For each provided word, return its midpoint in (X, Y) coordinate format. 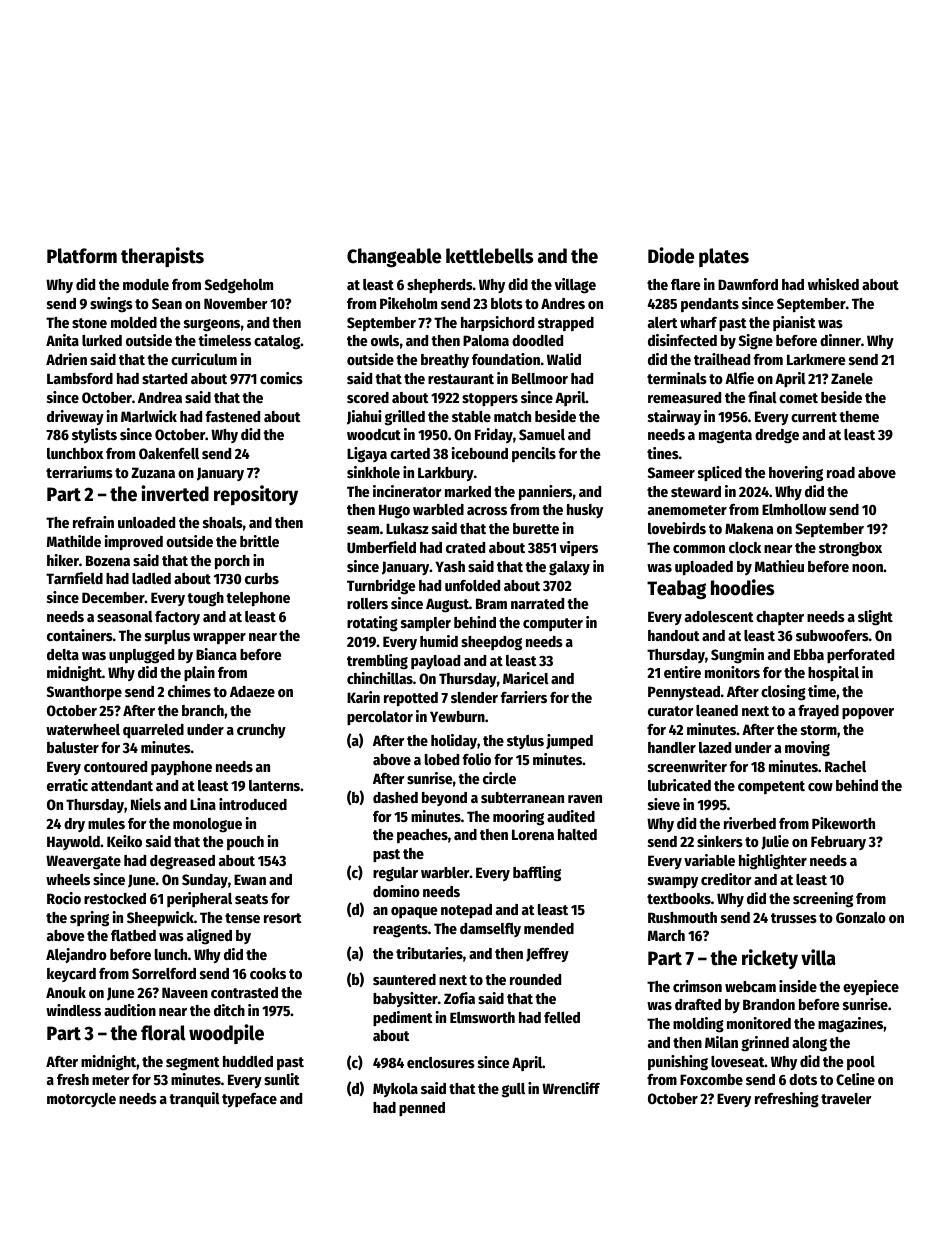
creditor (726, 879)
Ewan (250, 879)
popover (868, 713)
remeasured (684, 397)
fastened (233, 416)
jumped (569, 741)
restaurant (461, 379)
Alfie (739, 378)
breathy (445, 361)
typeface (249, 1100)
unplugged (141, 656)
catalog (277, 342)
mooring (518, 818)
